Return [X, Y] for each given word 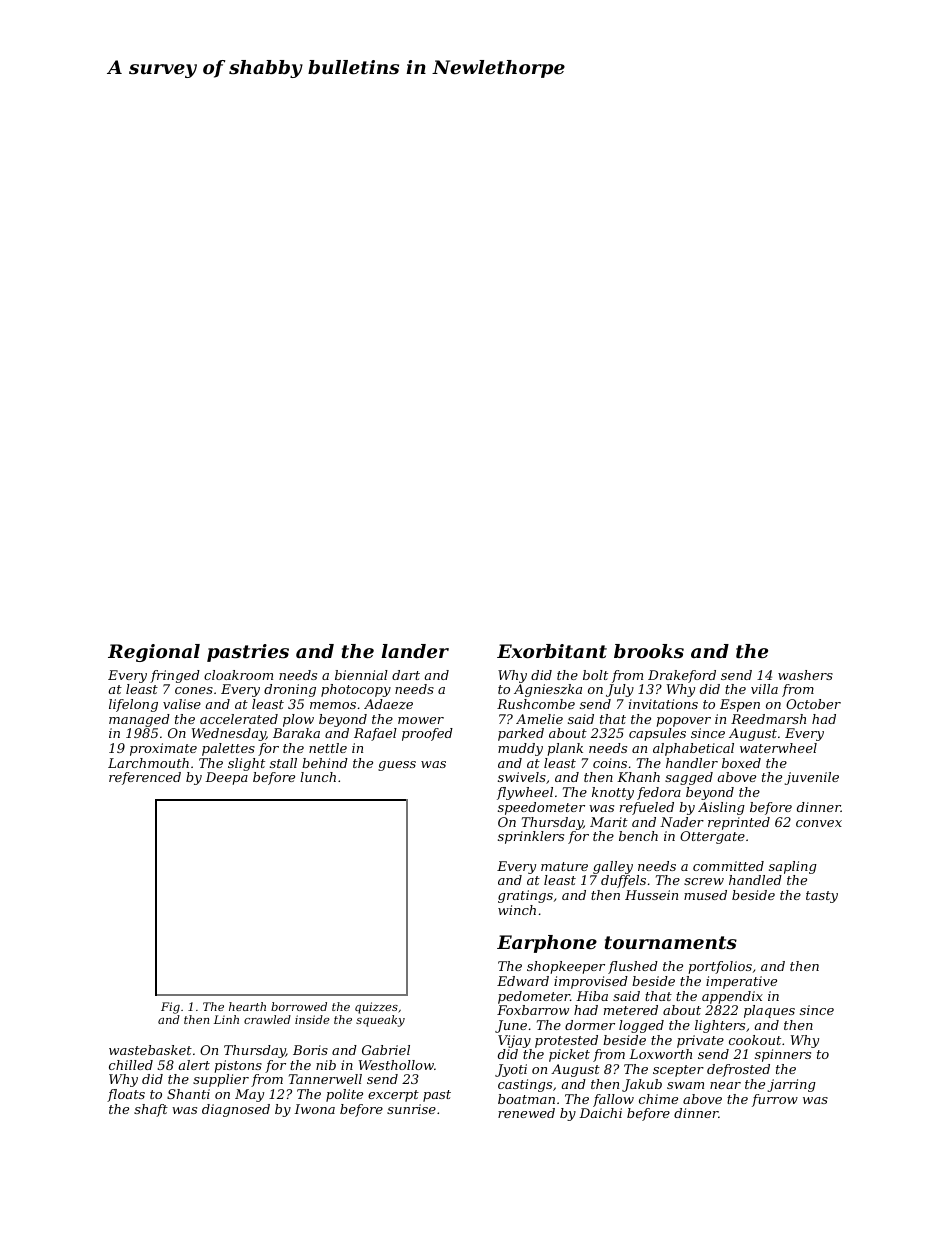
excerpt [393, 1096]
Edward [523, 981]
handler [692, 763]
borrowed [299, 1006]
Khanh [638, 777]
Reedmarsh [768, 719]
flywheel [525, 793]
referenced [145, 778]
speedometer [541, 808]
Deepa [226, 778]
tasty [822, 897]
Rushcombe [536, 704]
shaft [151, 1110]
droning [290, 690]
